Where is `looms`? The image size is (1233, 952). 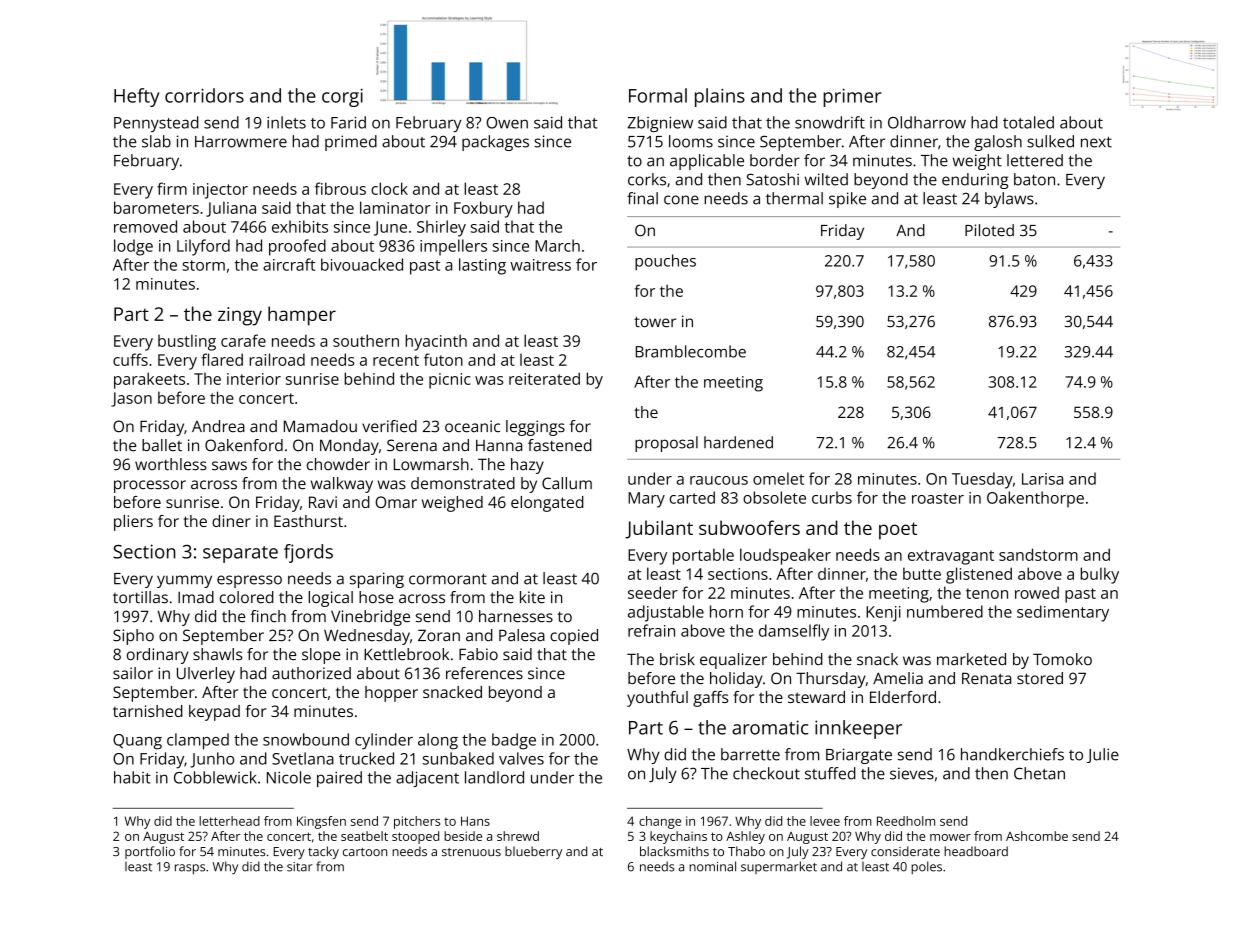 looms is located at coordinates (691, 141).
